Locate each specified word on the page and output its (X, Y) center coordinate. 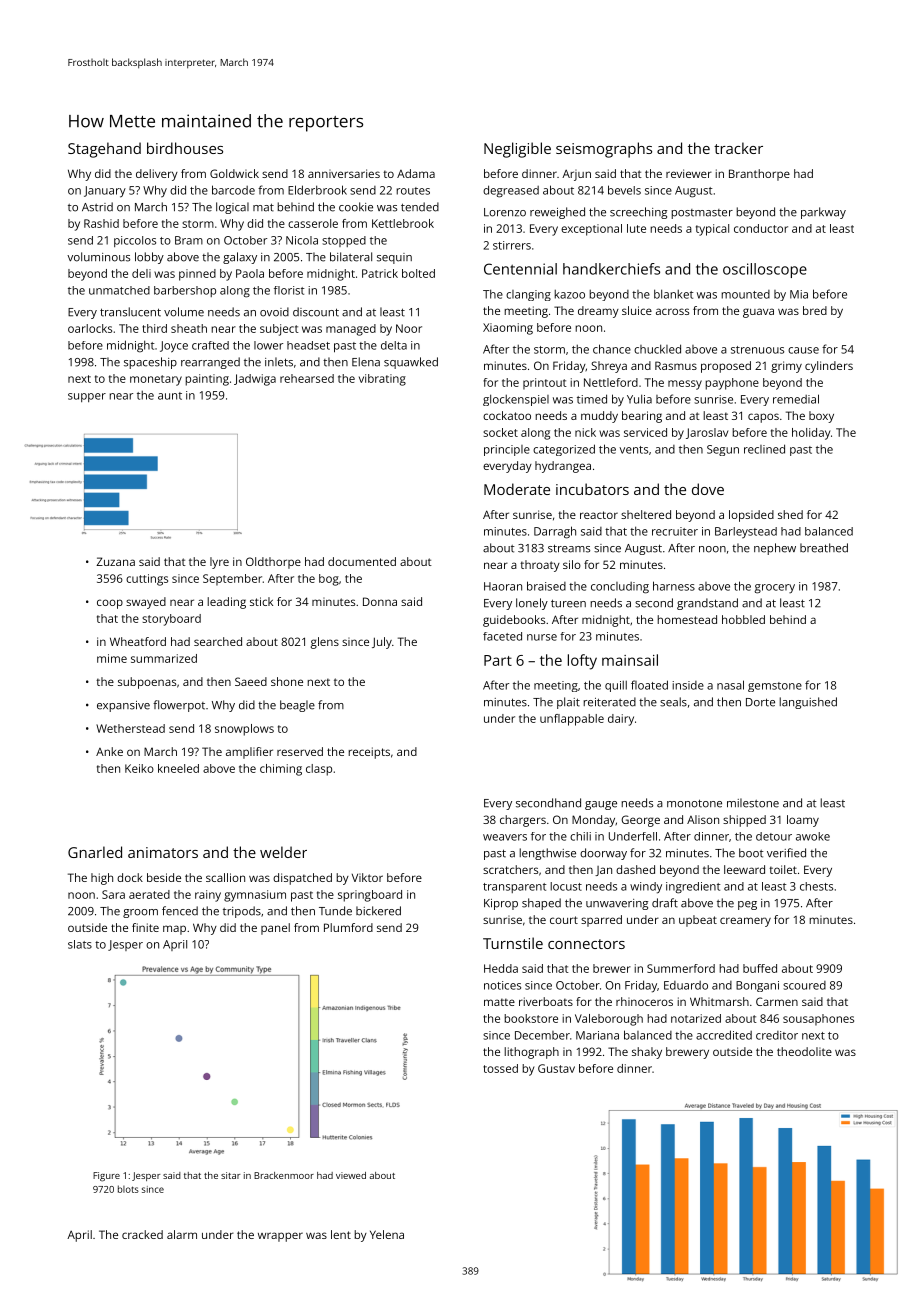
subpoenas (147, 683)
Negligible (517, 150)
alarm (182, 1234)
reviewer (689, 173)
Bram (189, 240)
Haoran (503, 586)
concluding (620, 588)
